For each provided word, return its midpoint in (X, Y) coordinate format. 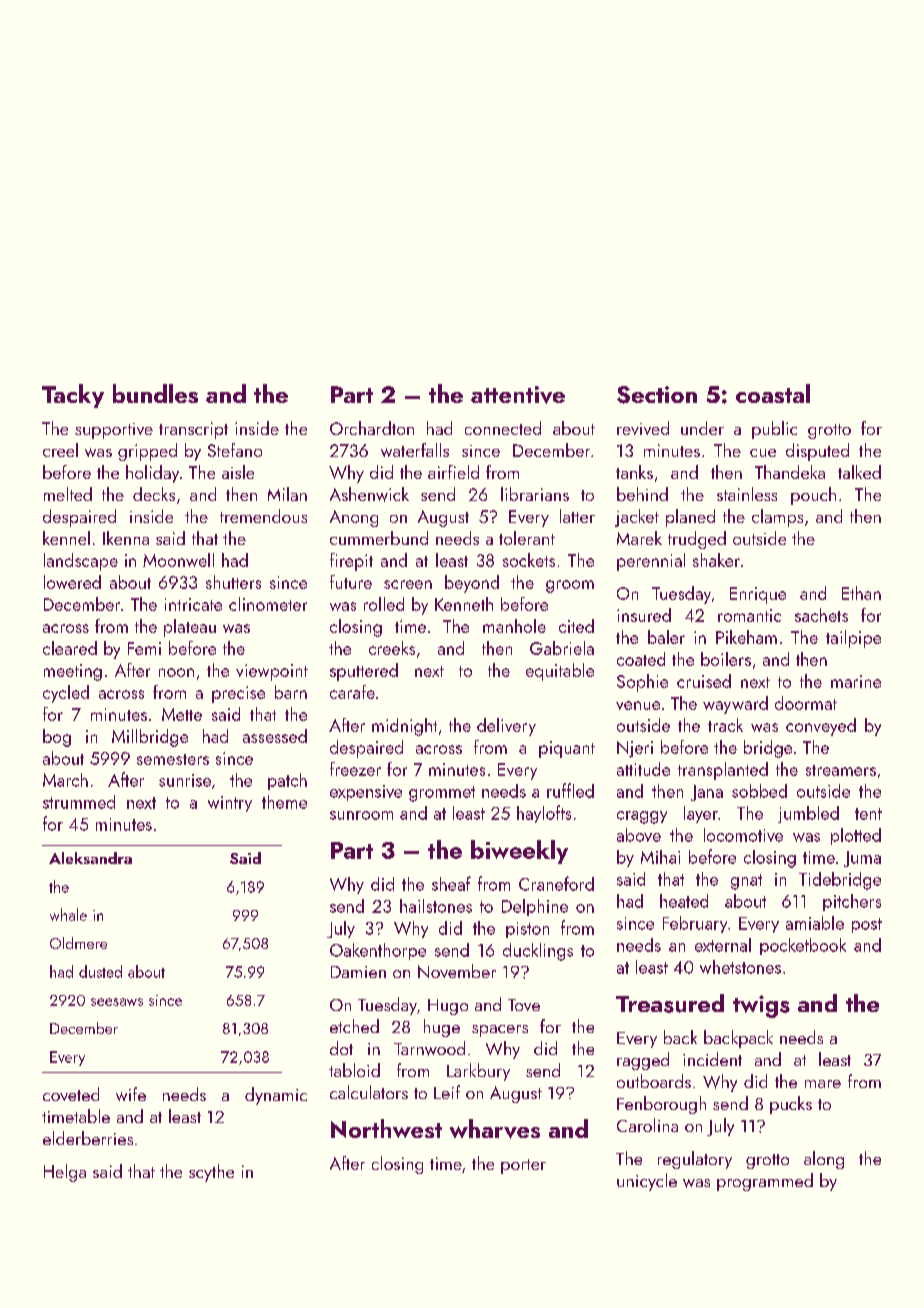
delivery (506, 727)
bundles (155, 393)
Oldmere (78, 943)
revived (643, 428)
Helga (65, 1173)
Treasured (670, 1003)
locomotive (743, 835)
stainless (747, 494)
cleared (70, 648)
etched (354, 1026)
